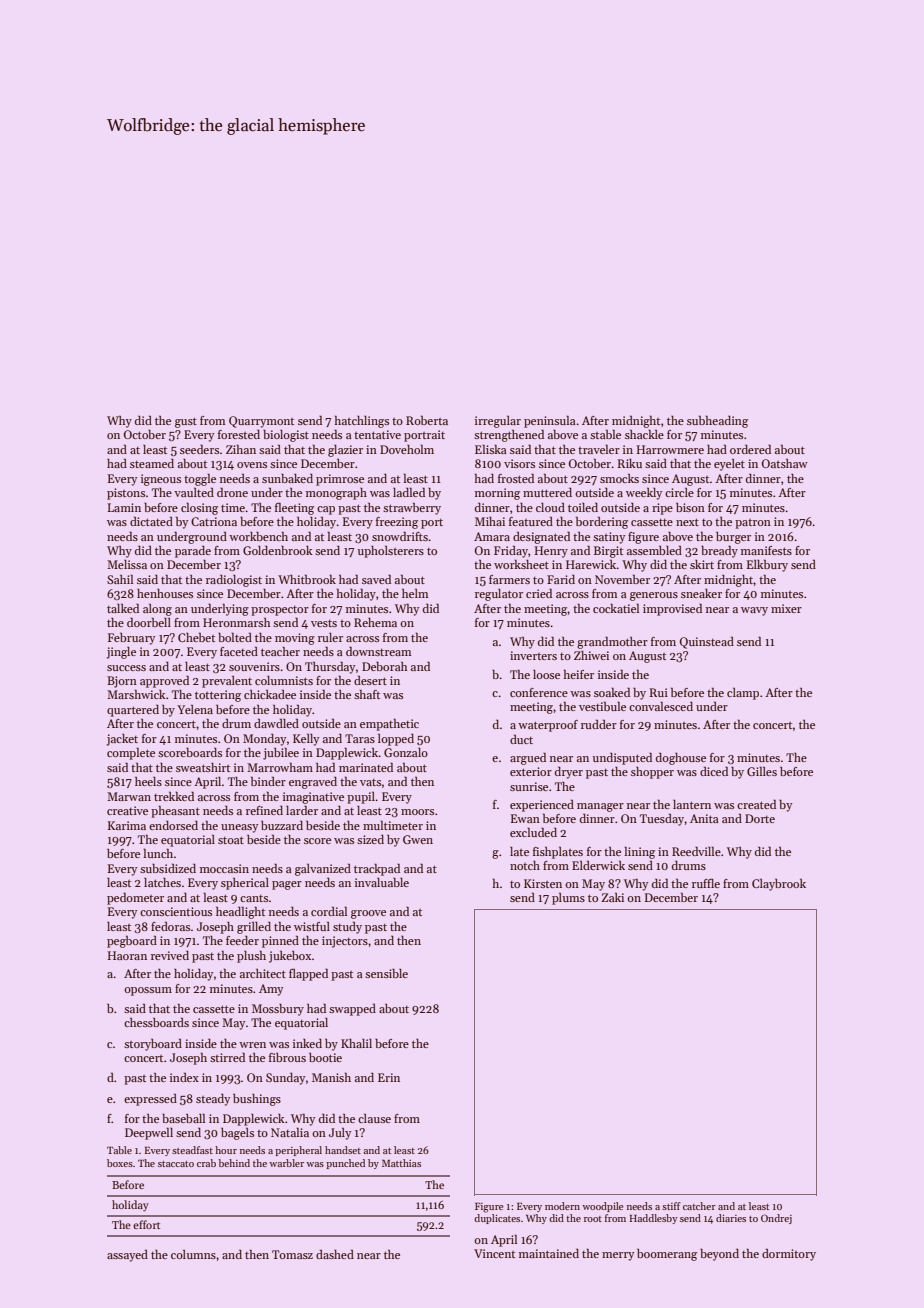  Describe the element at coordinates (193, 552) in the screenshot. I see `parade` at that location.
